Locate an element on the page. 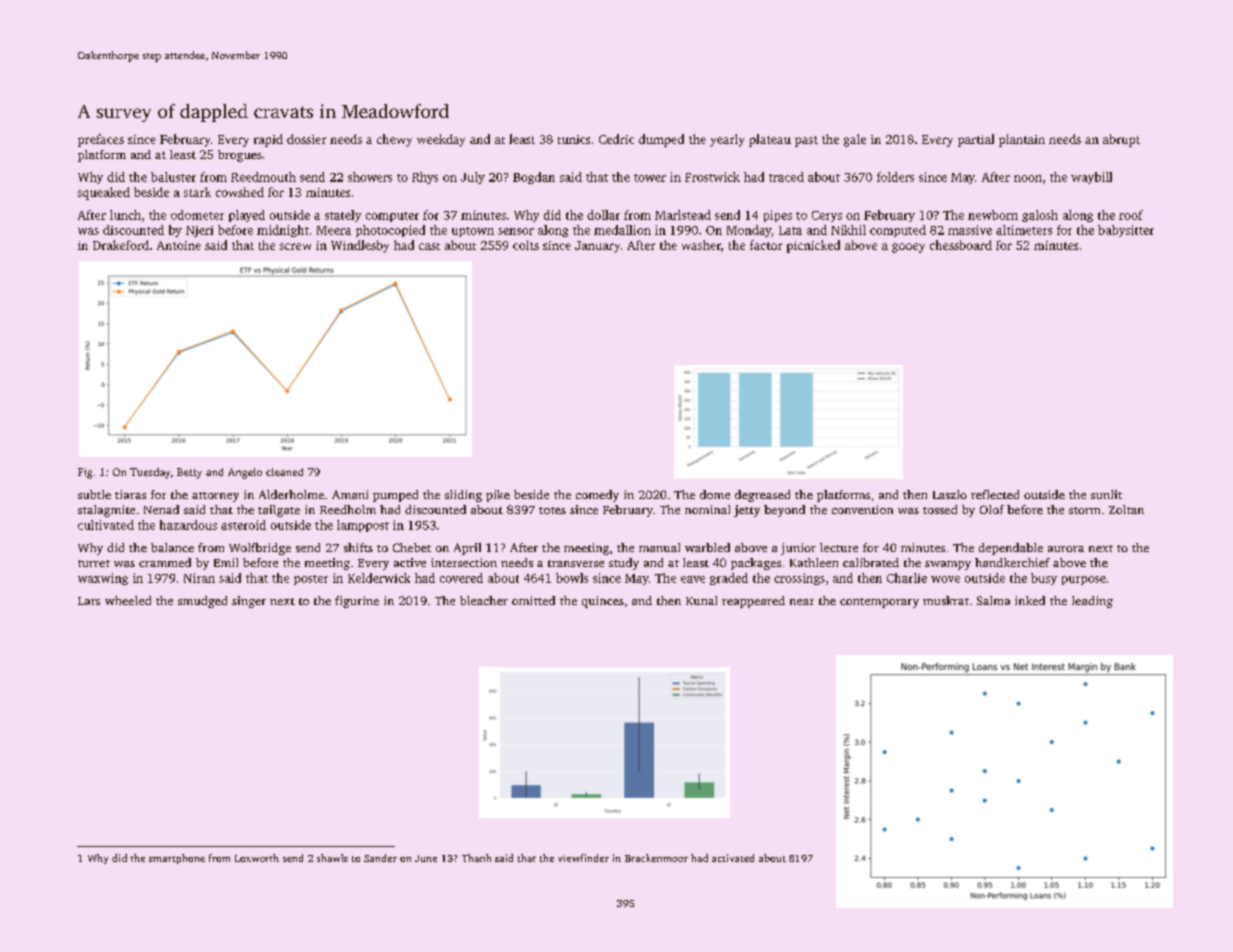 The image size is (1233, 952). pike is located at coordinates (498, 496).
